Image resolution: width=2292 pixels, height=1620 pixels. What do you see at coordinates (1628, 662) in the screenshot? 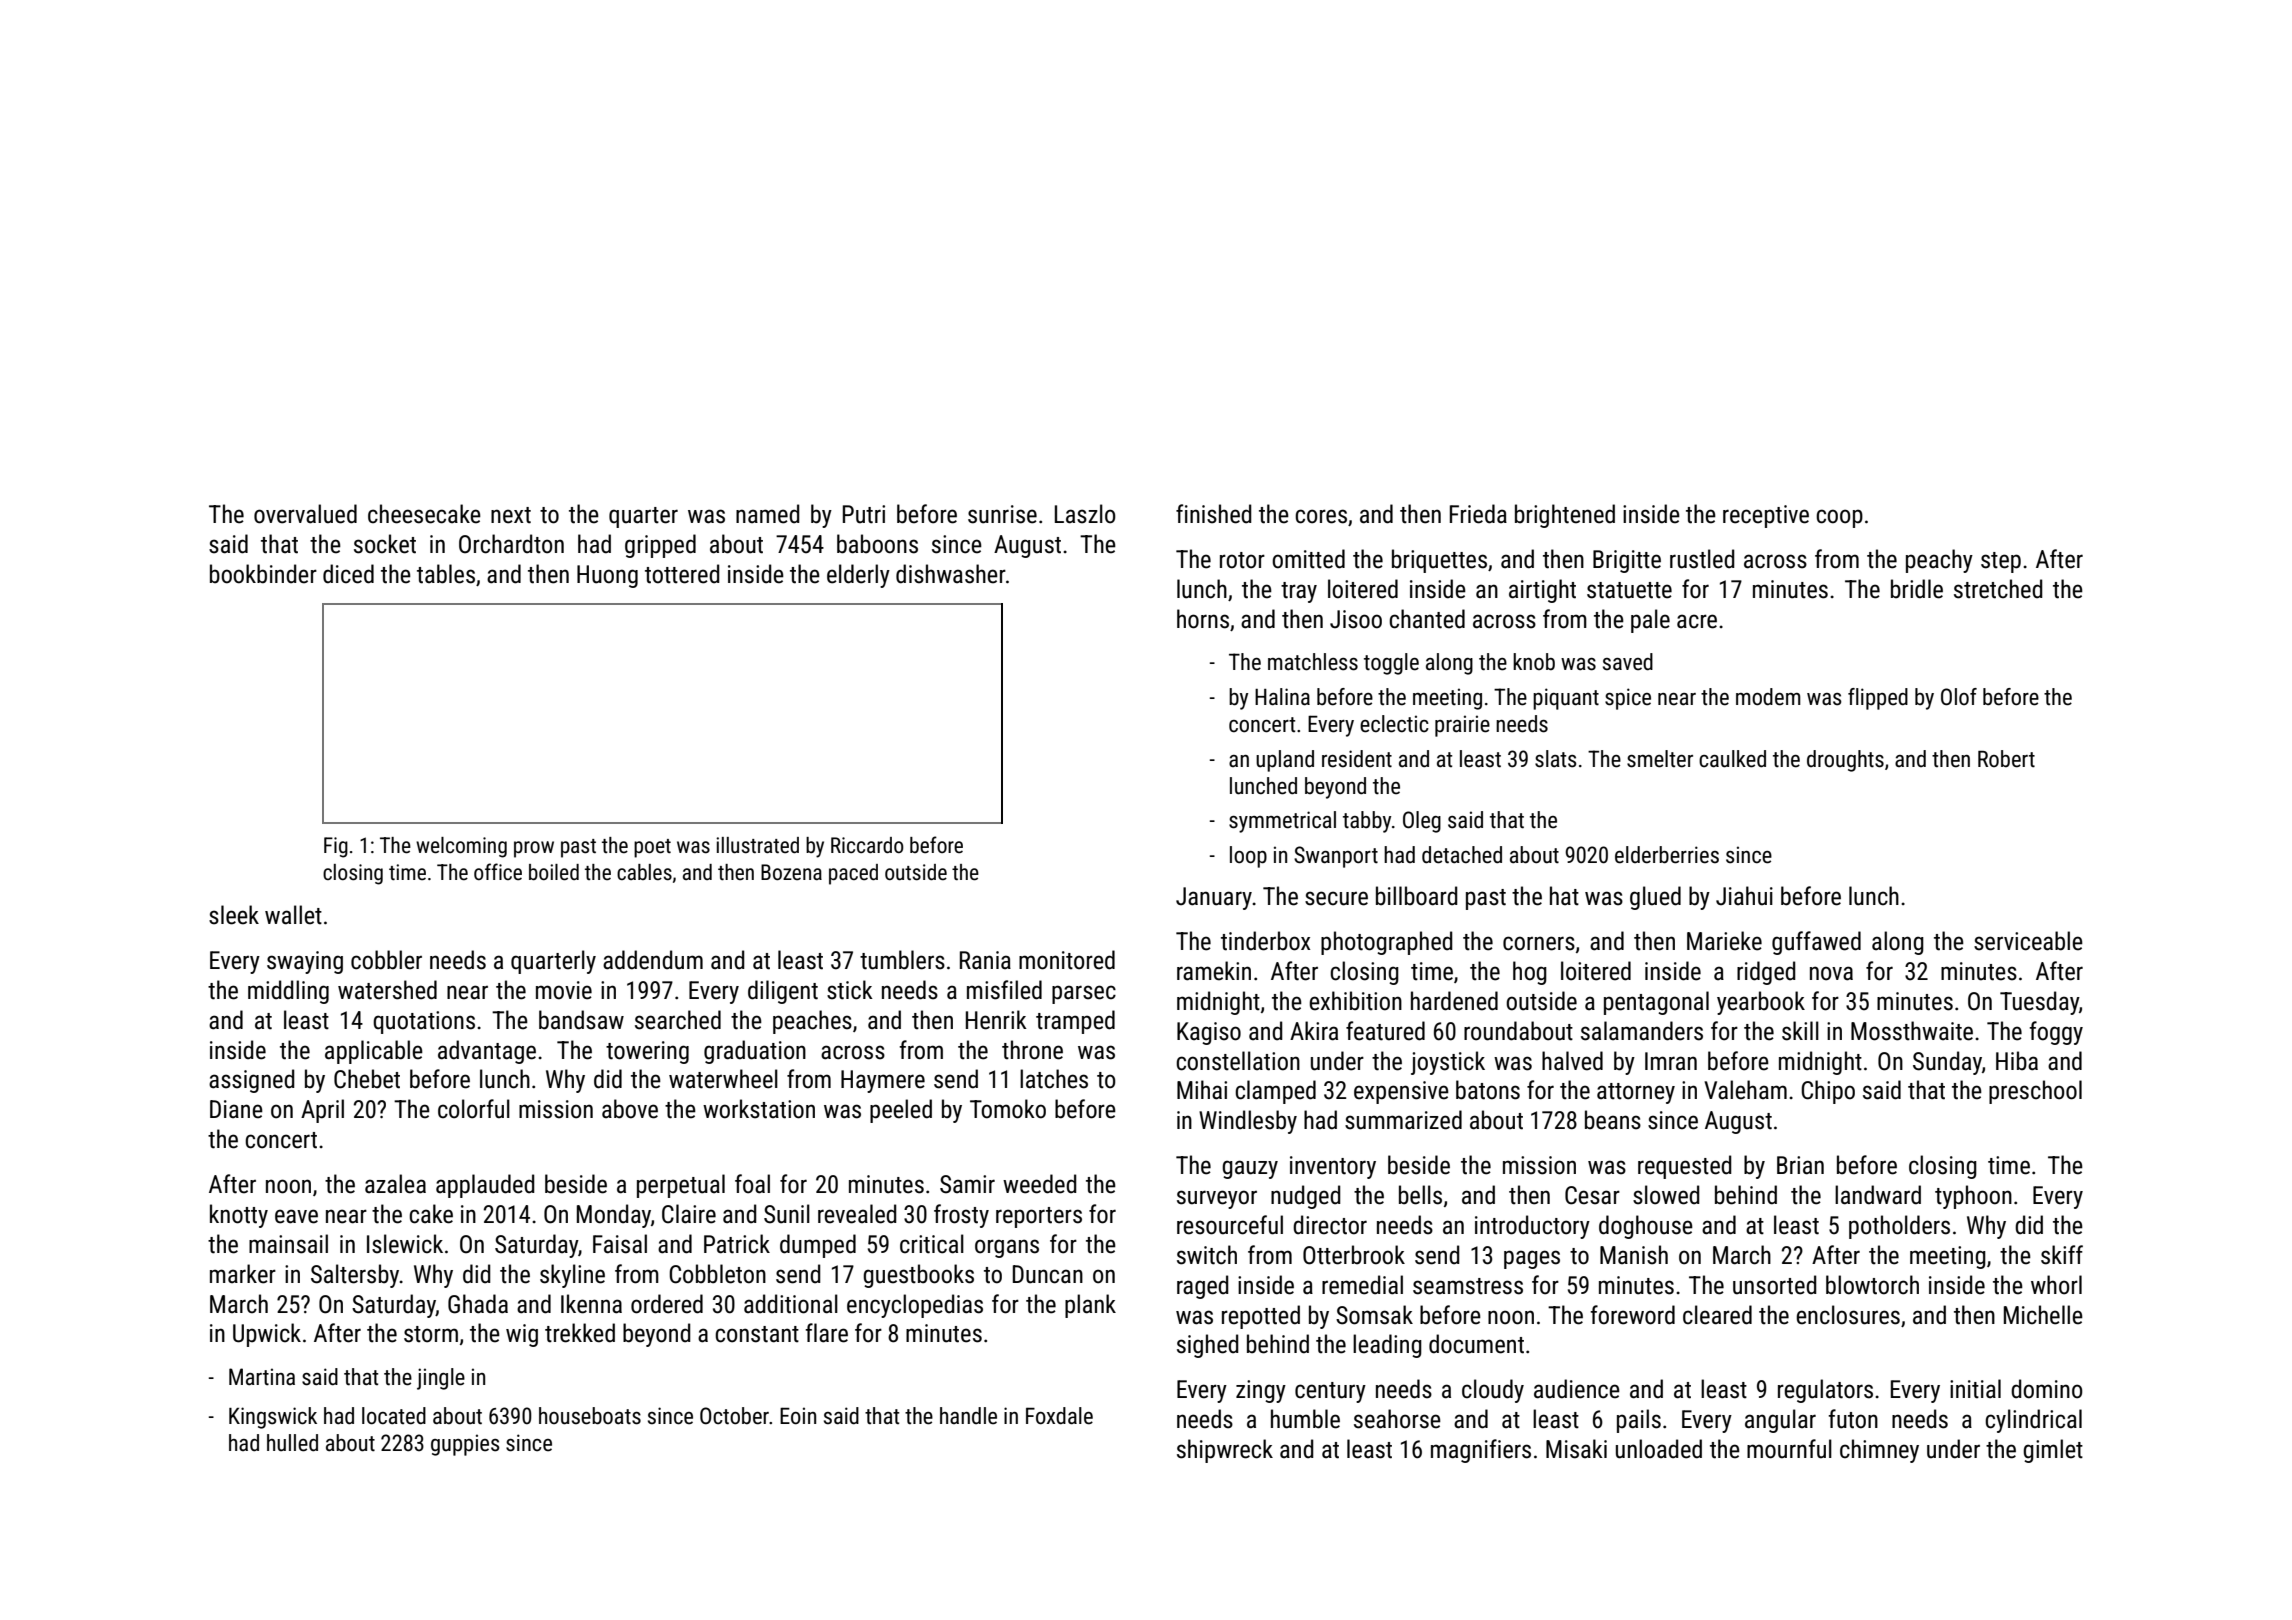
I see `saved` at bounding box center [1628, 662].
